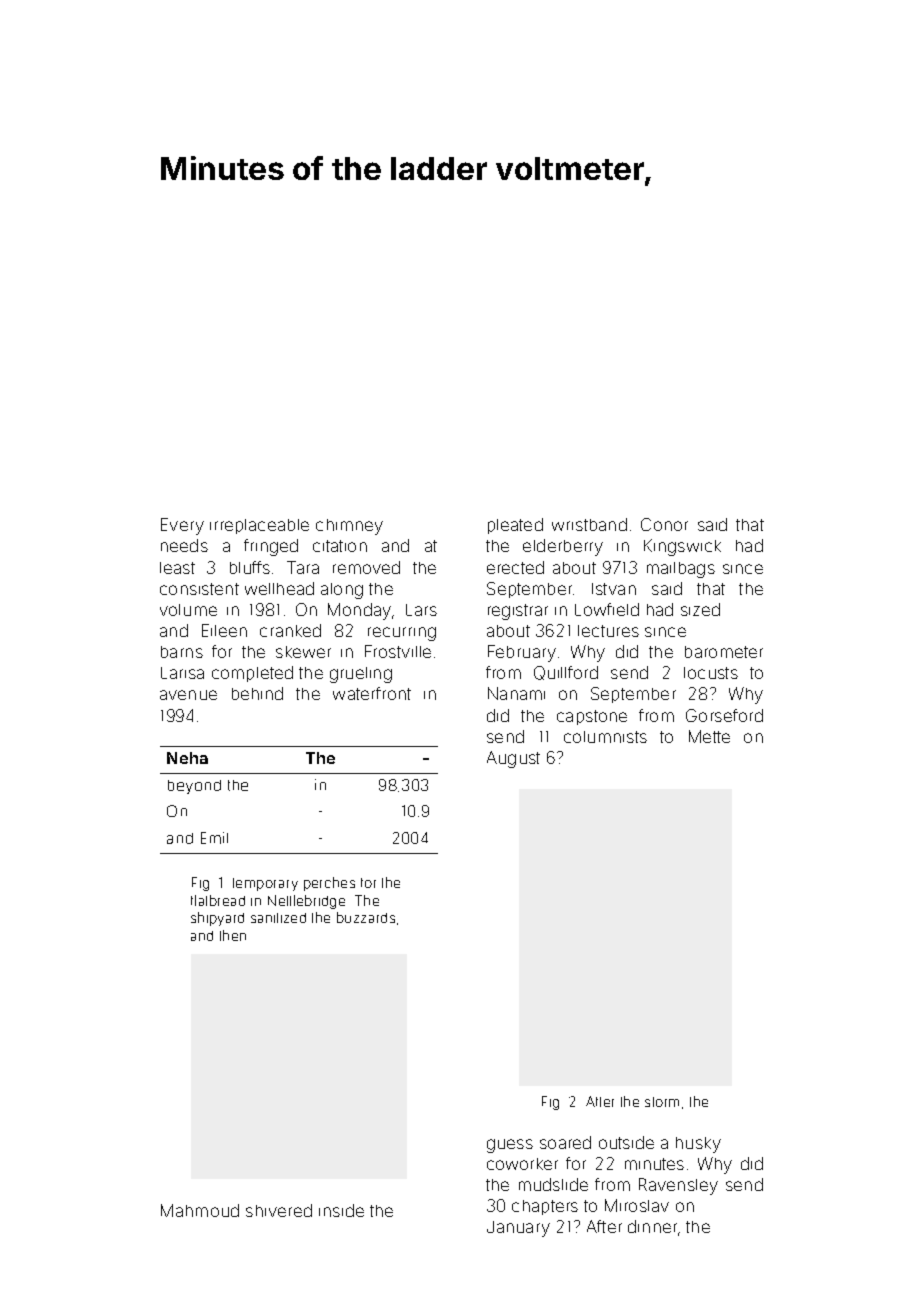  I want to click on guess, so click(510, 1146).
